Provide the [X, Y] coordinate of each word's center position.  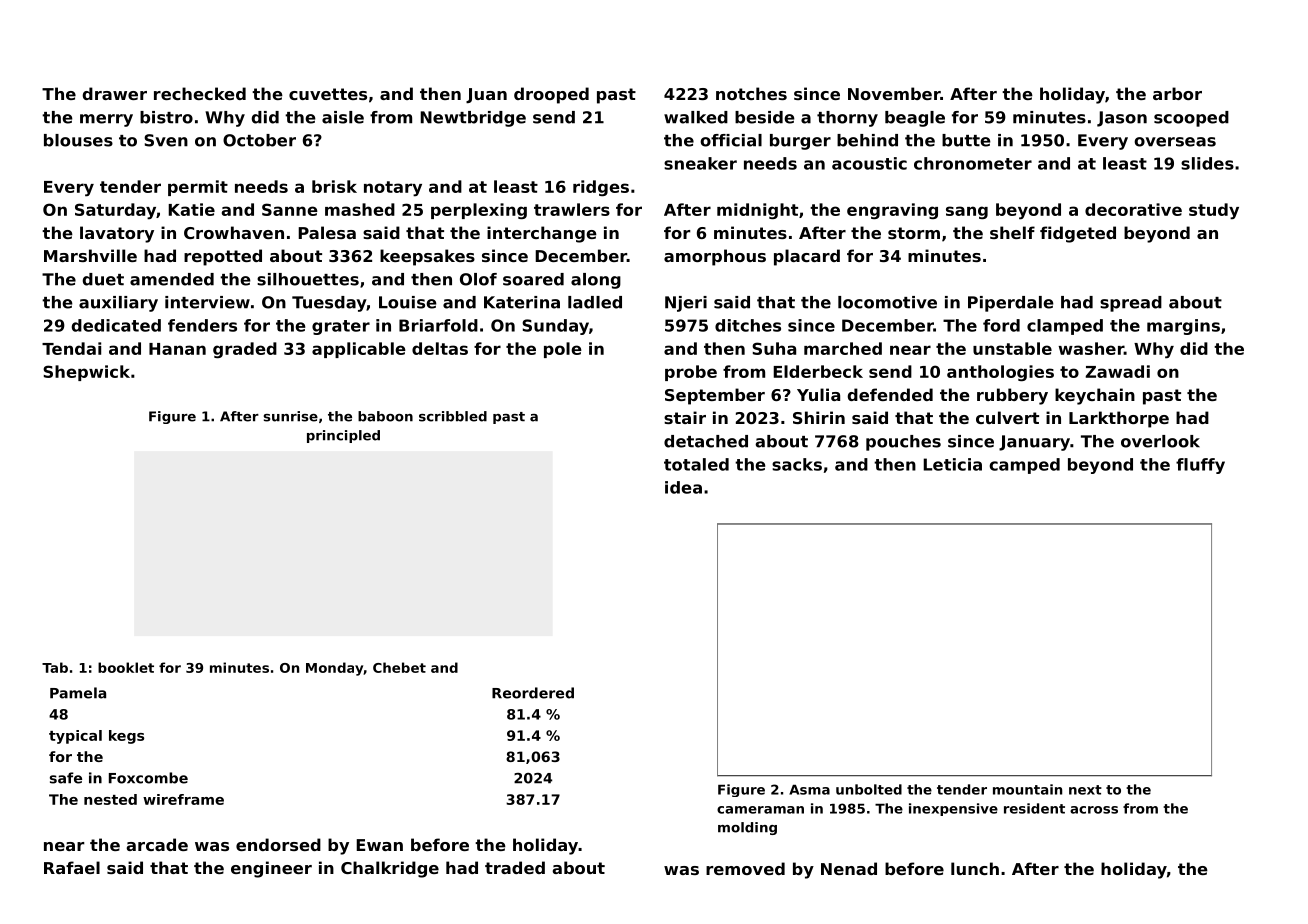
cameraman [760, 810]
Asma [809, 790]
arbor [1177, 93]
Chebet [399, 667]
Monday [334, 669]
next [1085, 790]
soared [533, 279]
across [1094, 810]
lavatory [117, 234]
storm [914, 233]
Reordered [533, 693]
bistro [166, 117]
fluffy [1200, 466]
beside [765, 117]
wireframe [183, 799]
